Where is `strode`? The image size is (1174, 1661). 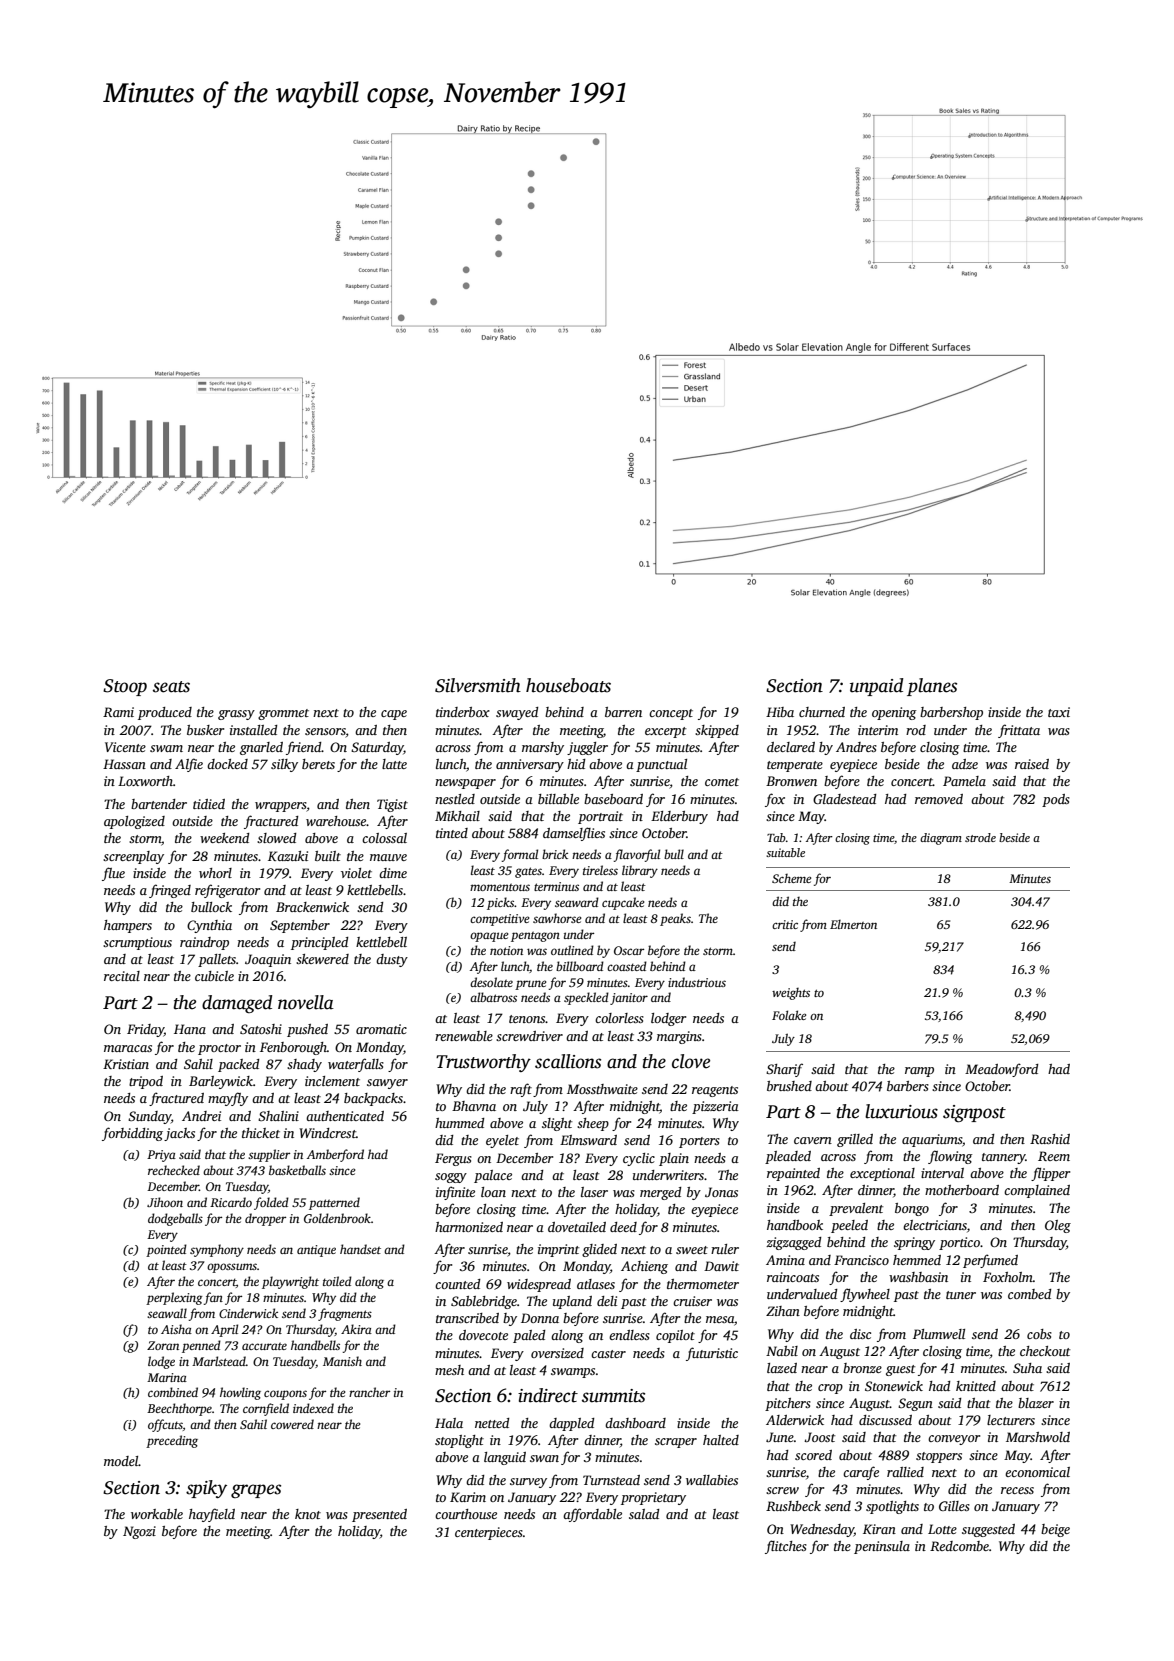
strode is located at coordinates (980, 837).
